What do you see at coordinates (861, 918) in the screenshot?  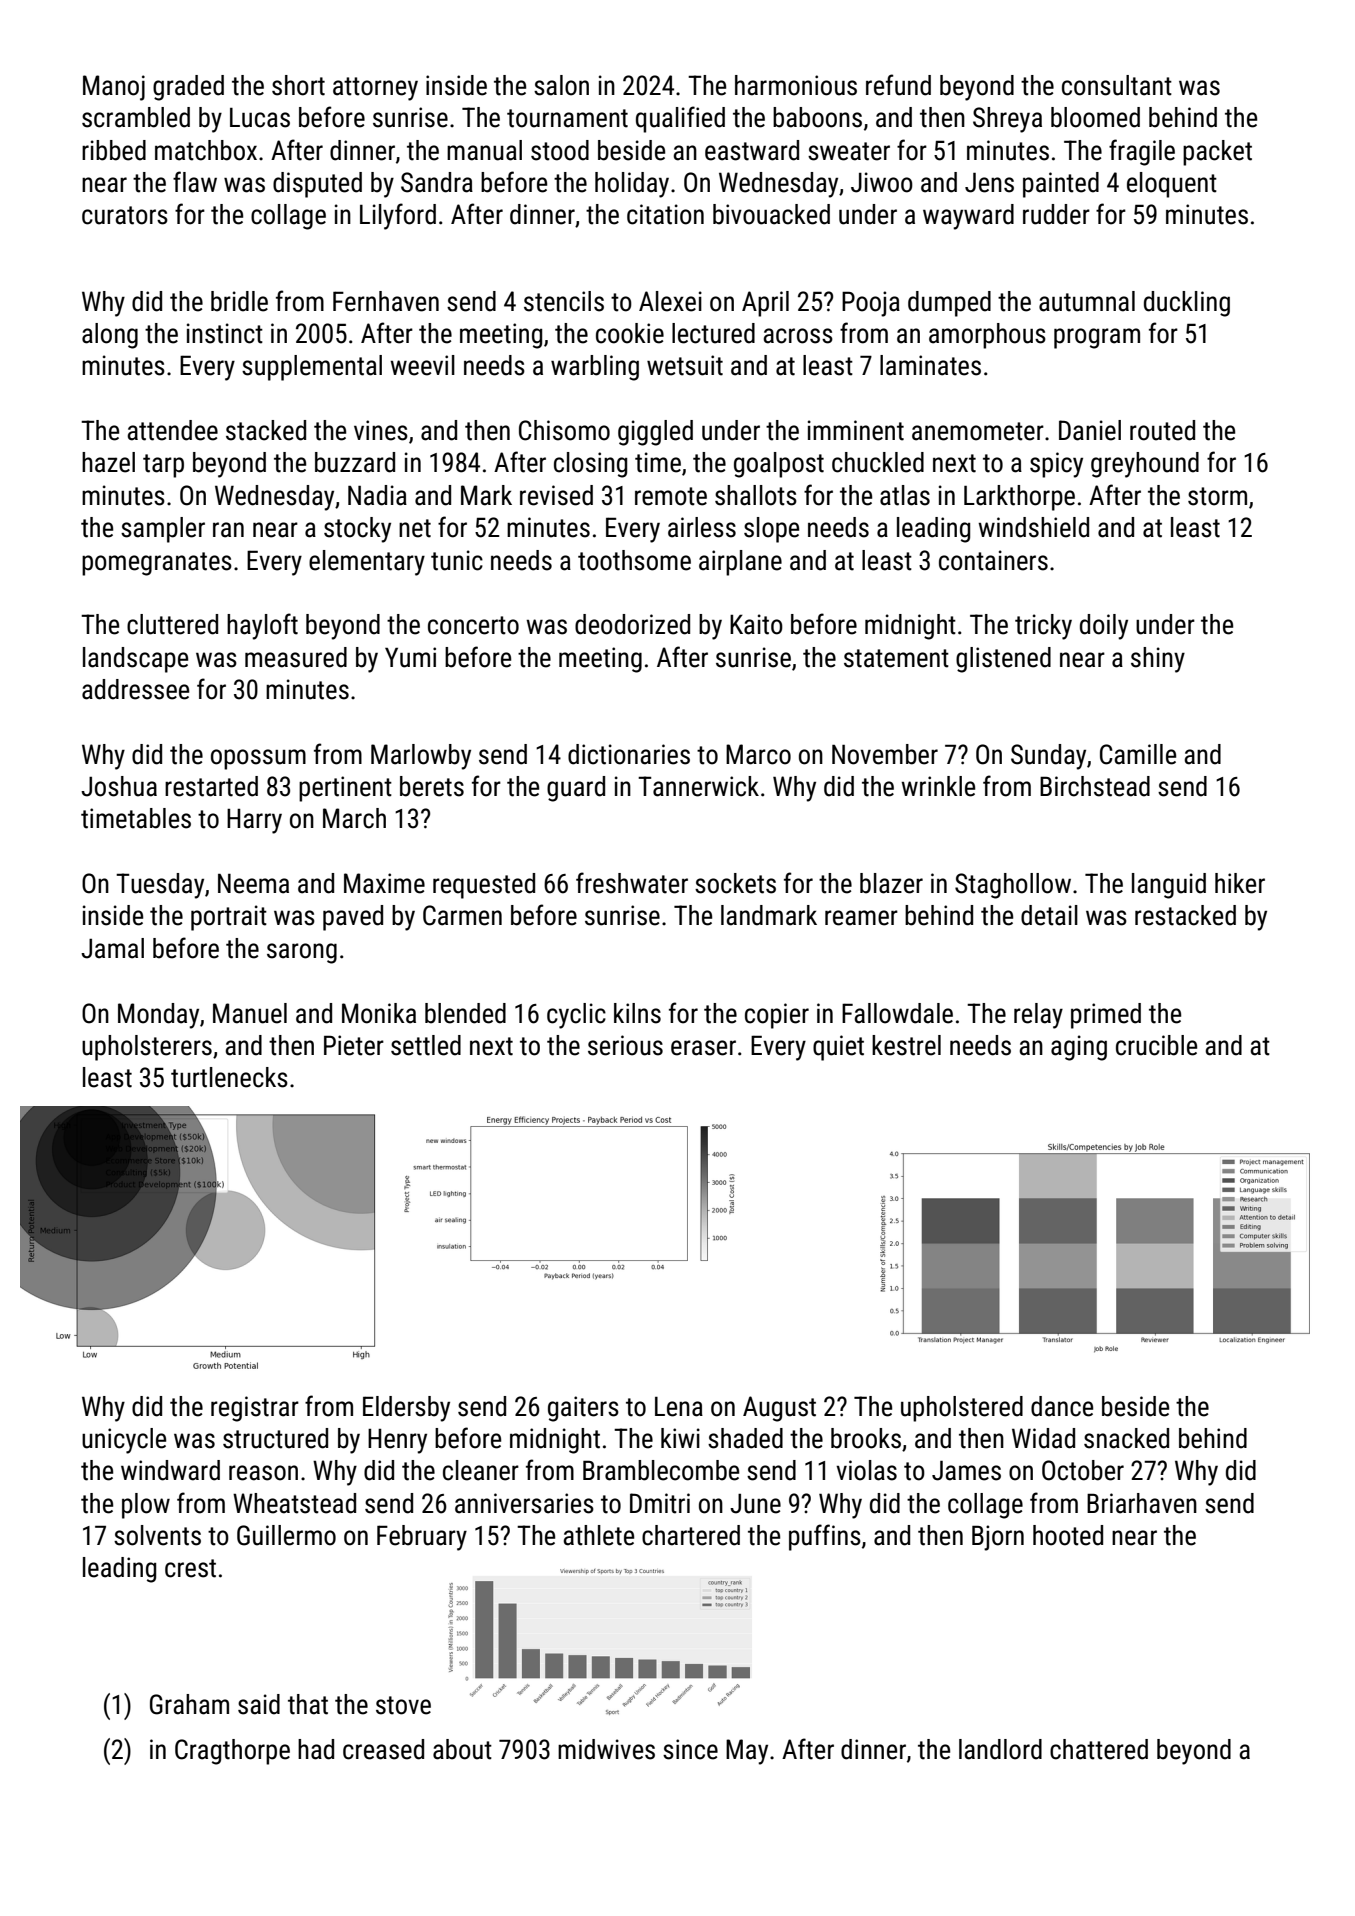 I see `reamer` at bounding box center [861, 918].
